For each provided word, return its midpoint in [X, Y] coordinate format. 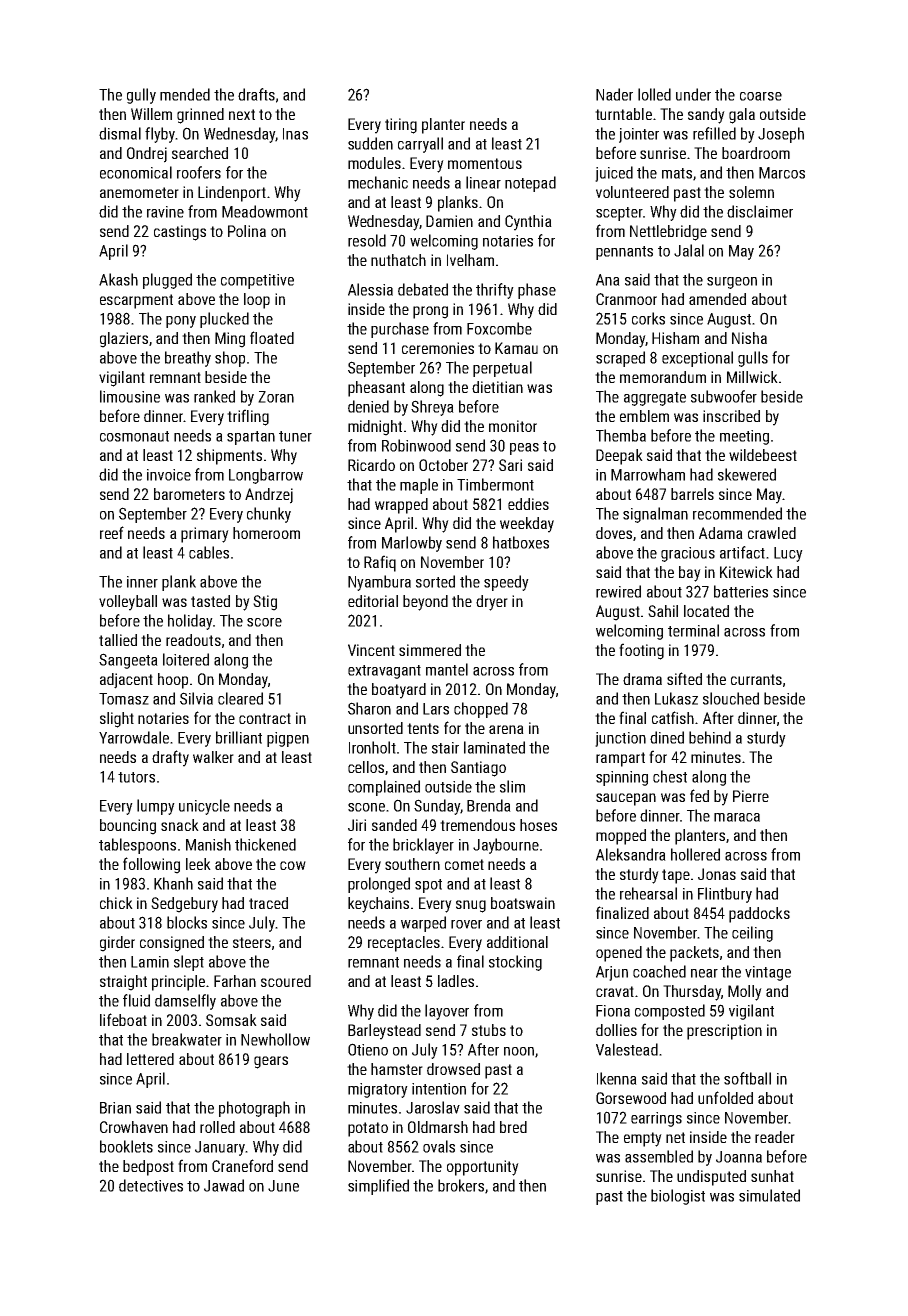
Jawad [224, 1185]
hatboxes [521, 542]
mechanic [378, 182]
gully [141, 96]
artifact [742, 552]
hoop [173, 681]
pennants [624, 253]
